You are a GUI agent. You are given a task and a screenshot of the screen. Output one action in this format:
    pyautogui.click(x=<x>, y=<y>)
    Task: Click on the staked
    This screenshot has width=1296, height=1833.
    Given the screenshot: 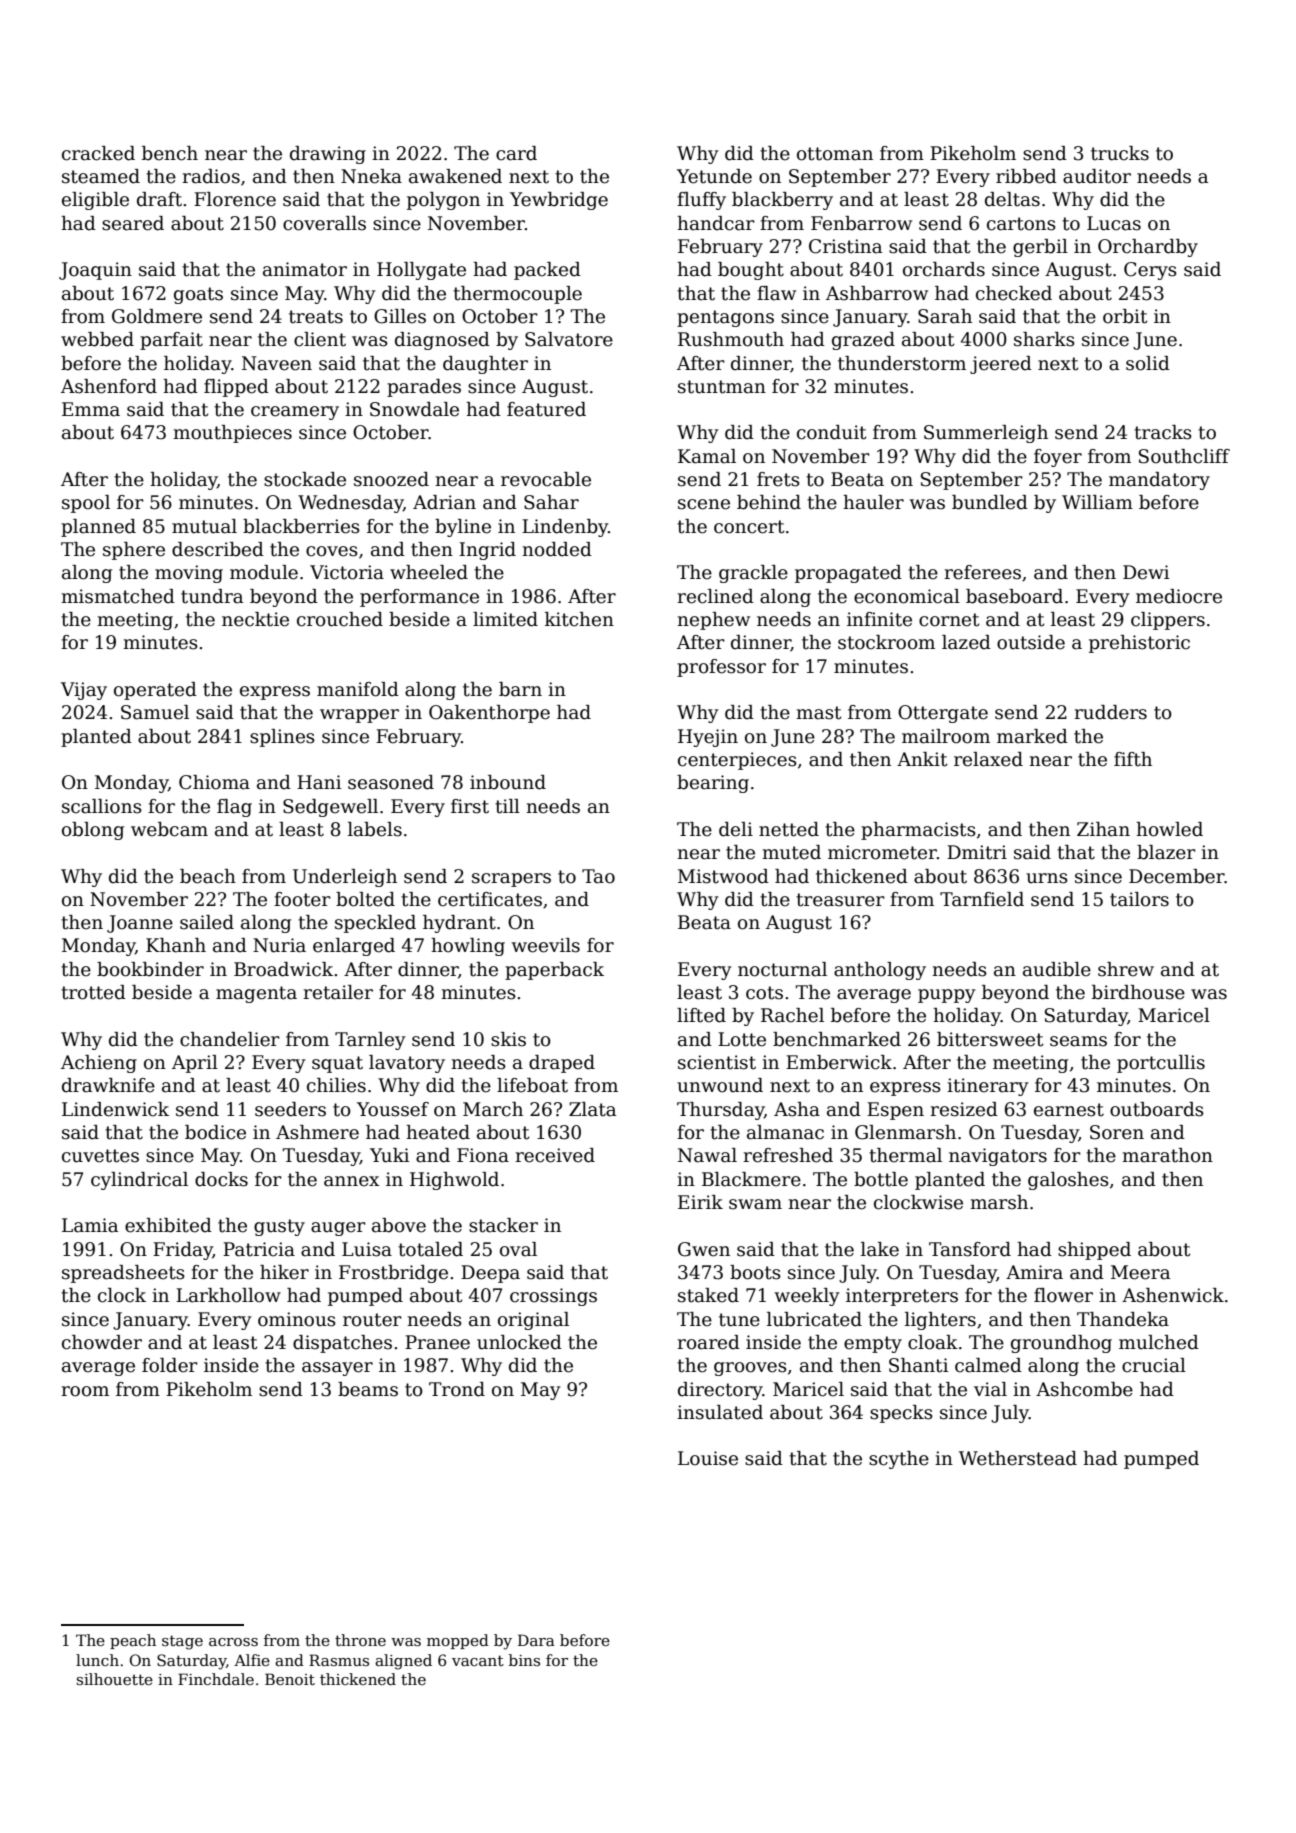 What is the action you would take?
    pyautogui.click(x=708, y=1295)
